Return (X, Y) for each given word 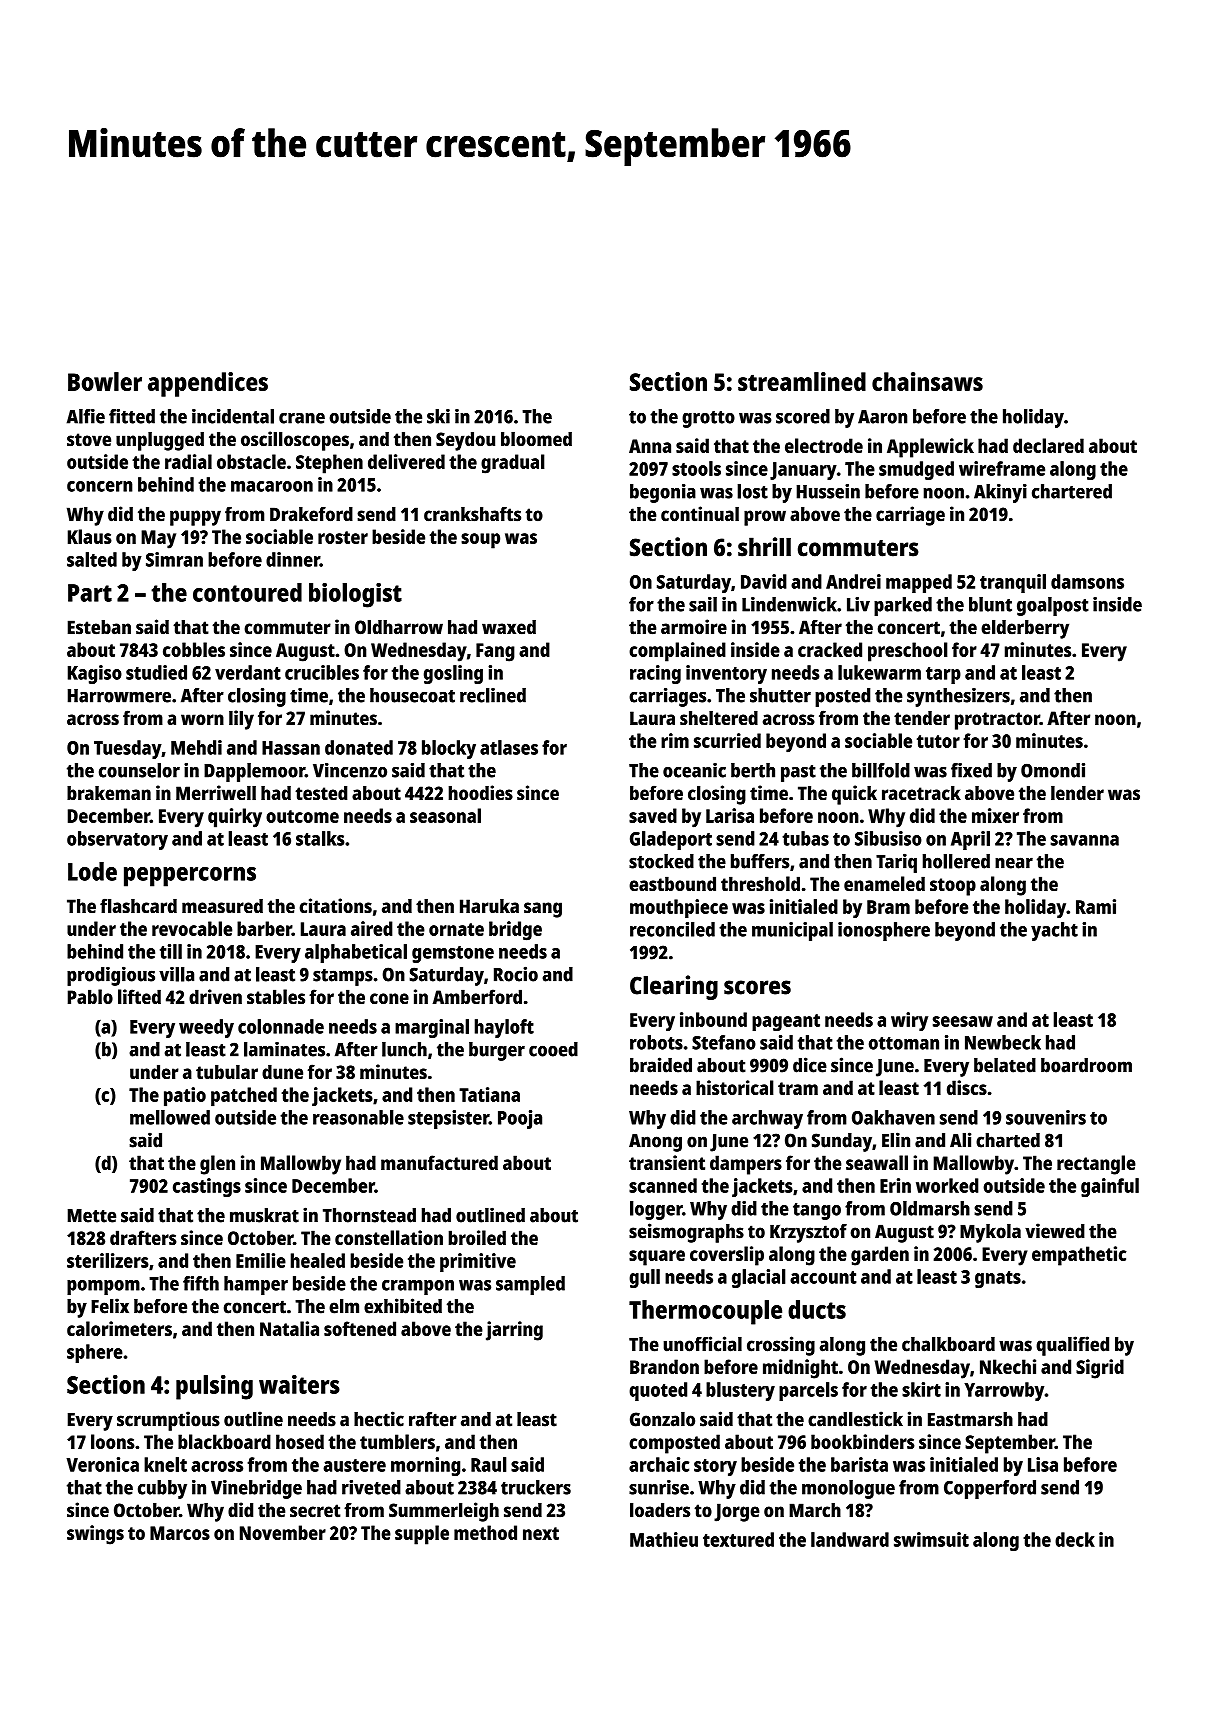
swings (95, 1535)
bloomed (536, 439)
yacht (1054, 931)
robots (656, 1042)
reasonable (358, 1117)
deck (1075, 1539)
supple (422, 1535)
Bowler (105, 381)
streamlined (802, 381)
